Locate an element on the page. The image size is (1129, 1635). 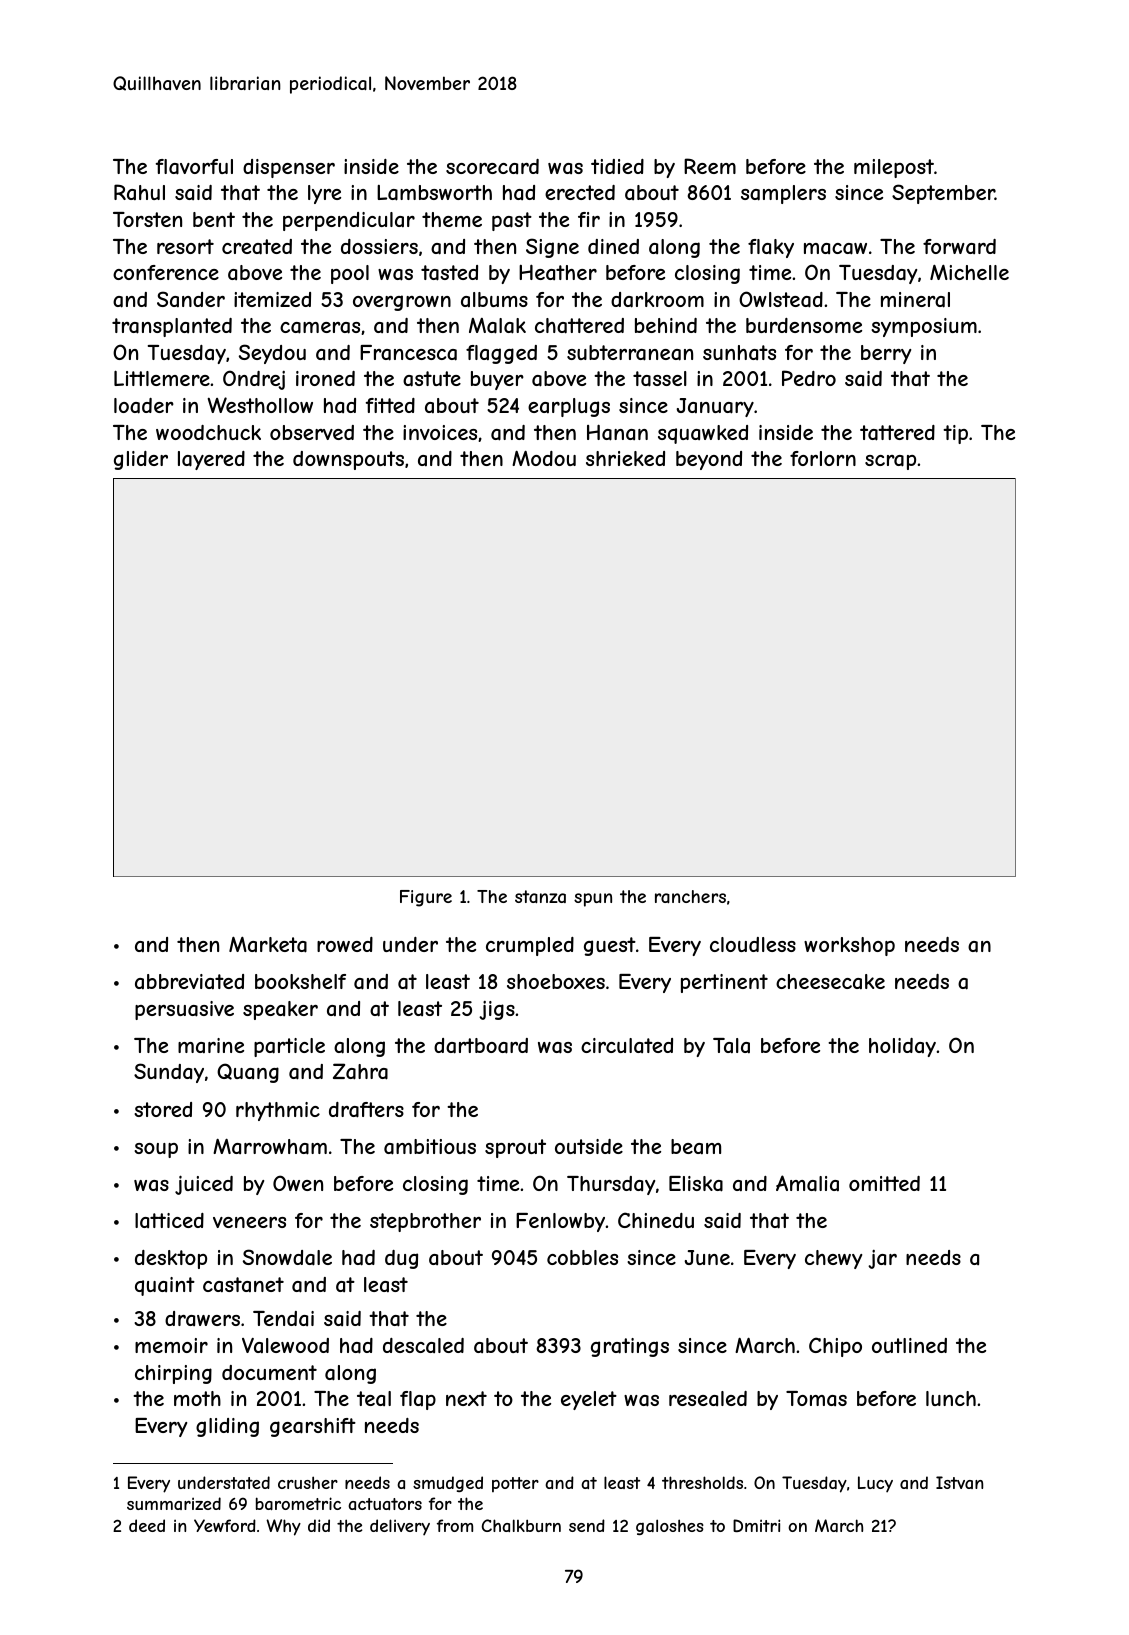
Marketa is located at coordinates (268, 945).
